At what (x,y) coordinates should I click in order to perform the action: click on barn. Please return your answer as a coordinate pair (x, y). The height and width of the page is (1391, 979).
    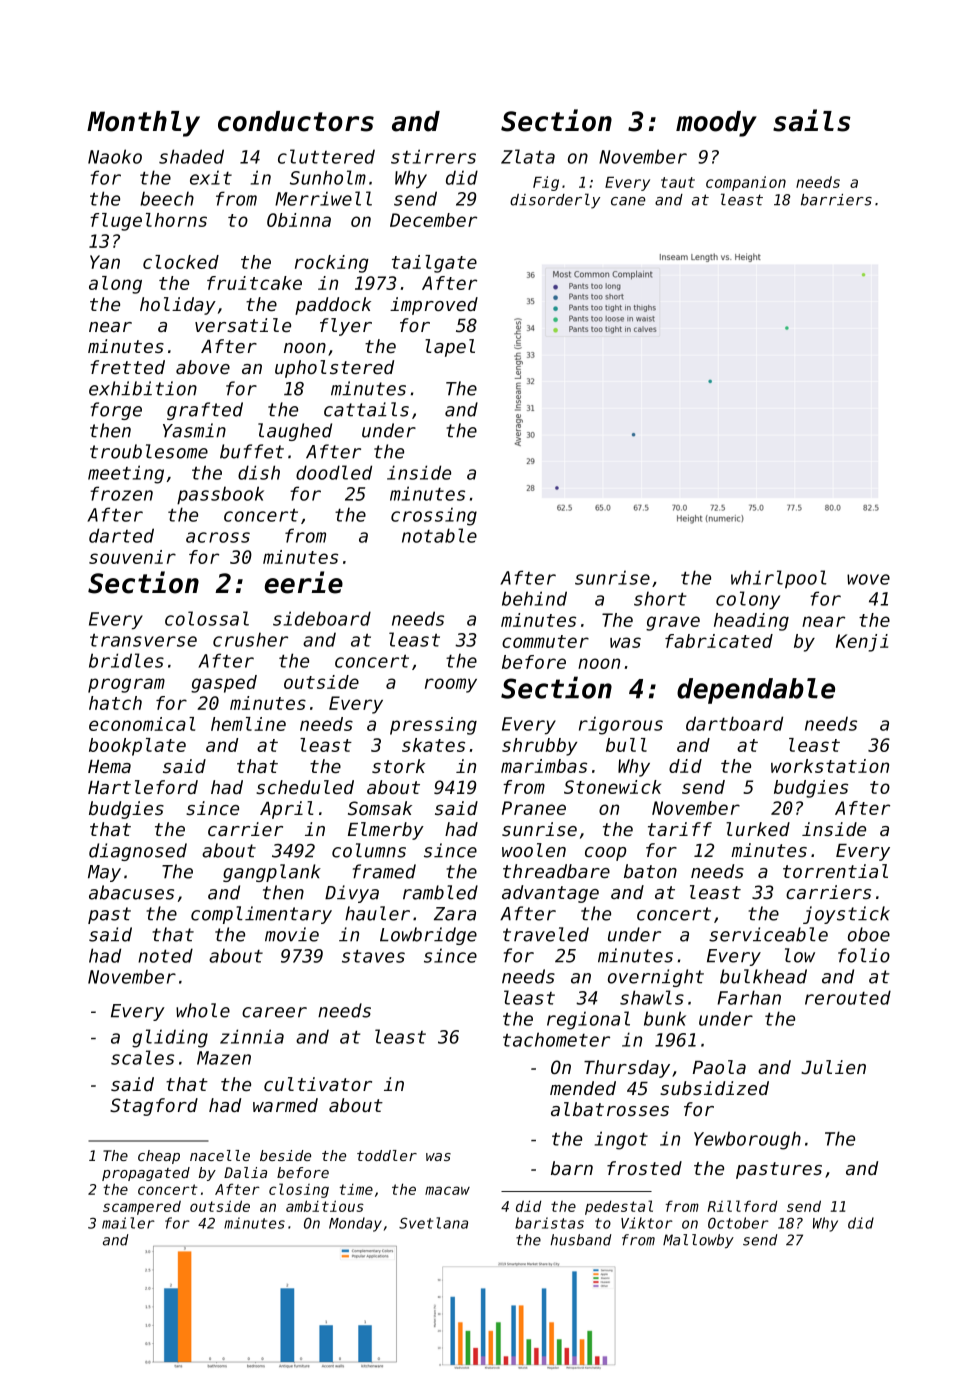
    Looking at the image, I should click on (572, 1168).
